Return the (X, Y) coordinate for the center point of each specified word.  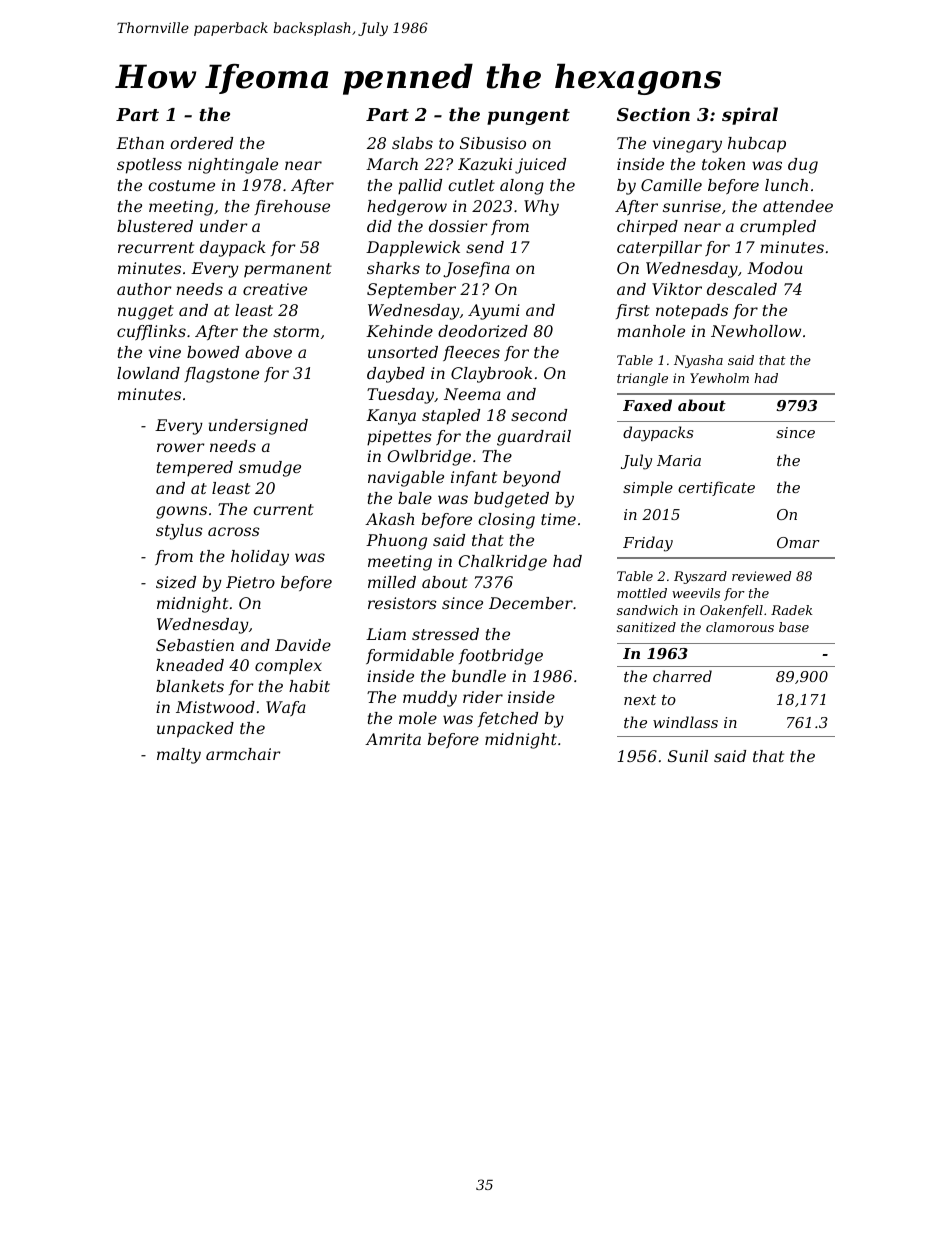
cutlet (471, 185)
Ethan (140, 143)
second (539, 415)
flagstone (221, 375)
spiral (750, 116)
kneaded (190, 665)
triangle (642, 379)
